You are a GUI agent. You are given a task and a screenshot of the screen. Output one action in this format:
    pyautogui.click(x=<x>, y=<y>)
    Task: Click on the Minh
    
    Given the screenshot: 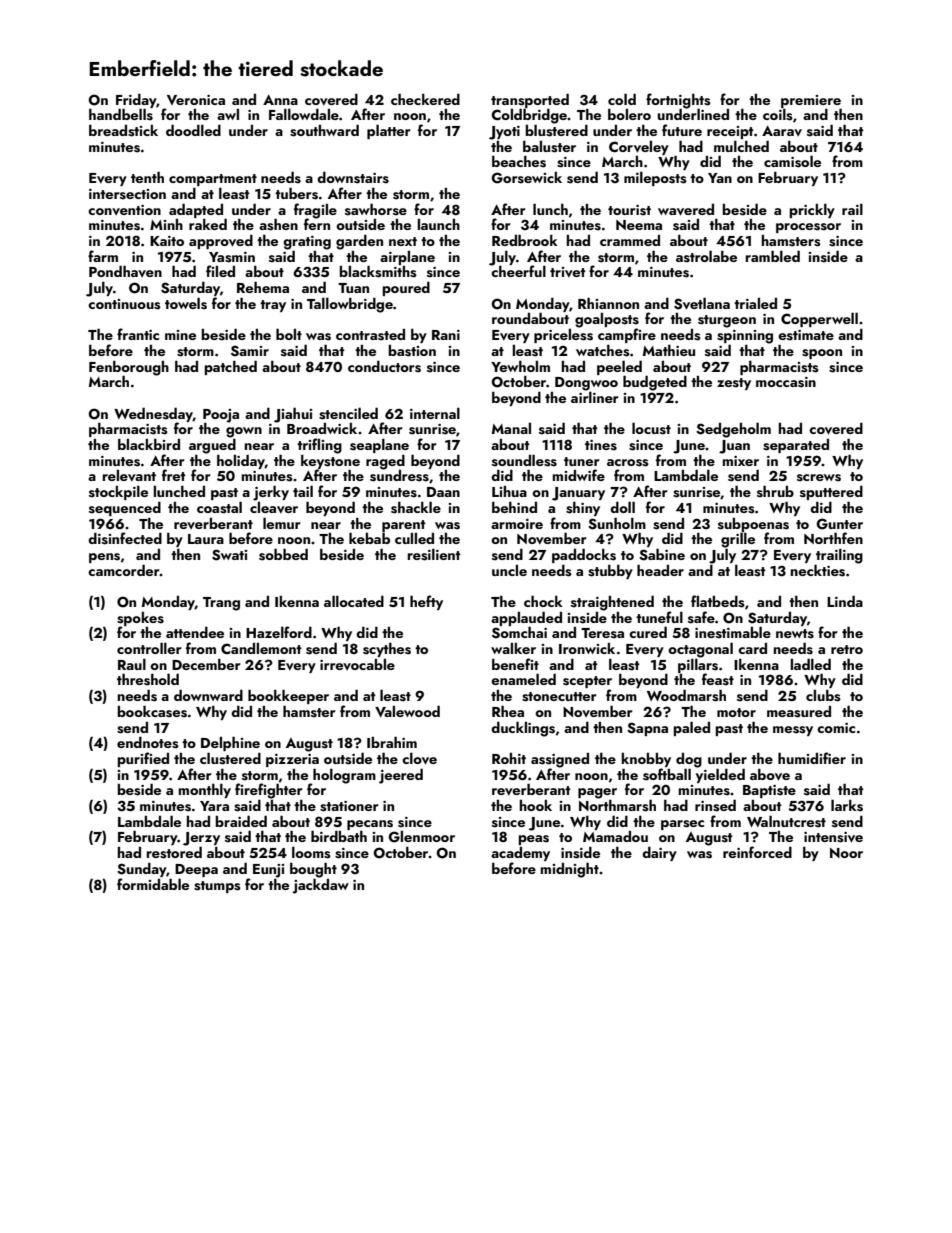 What is the action you would take?
    pyautogui.click(x=166, y=224)
